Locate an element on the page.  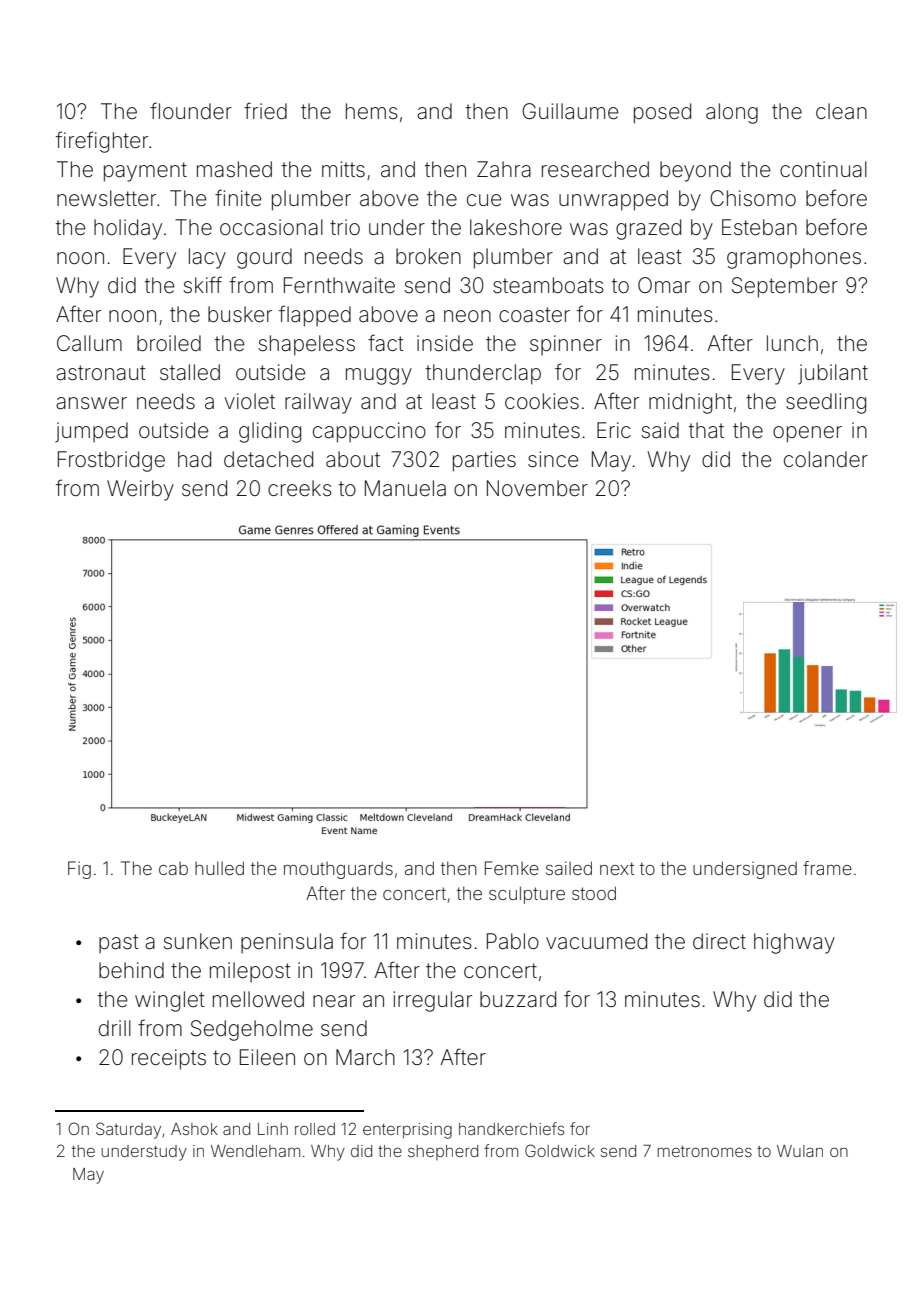
said is located at coordinates (660, 430).
